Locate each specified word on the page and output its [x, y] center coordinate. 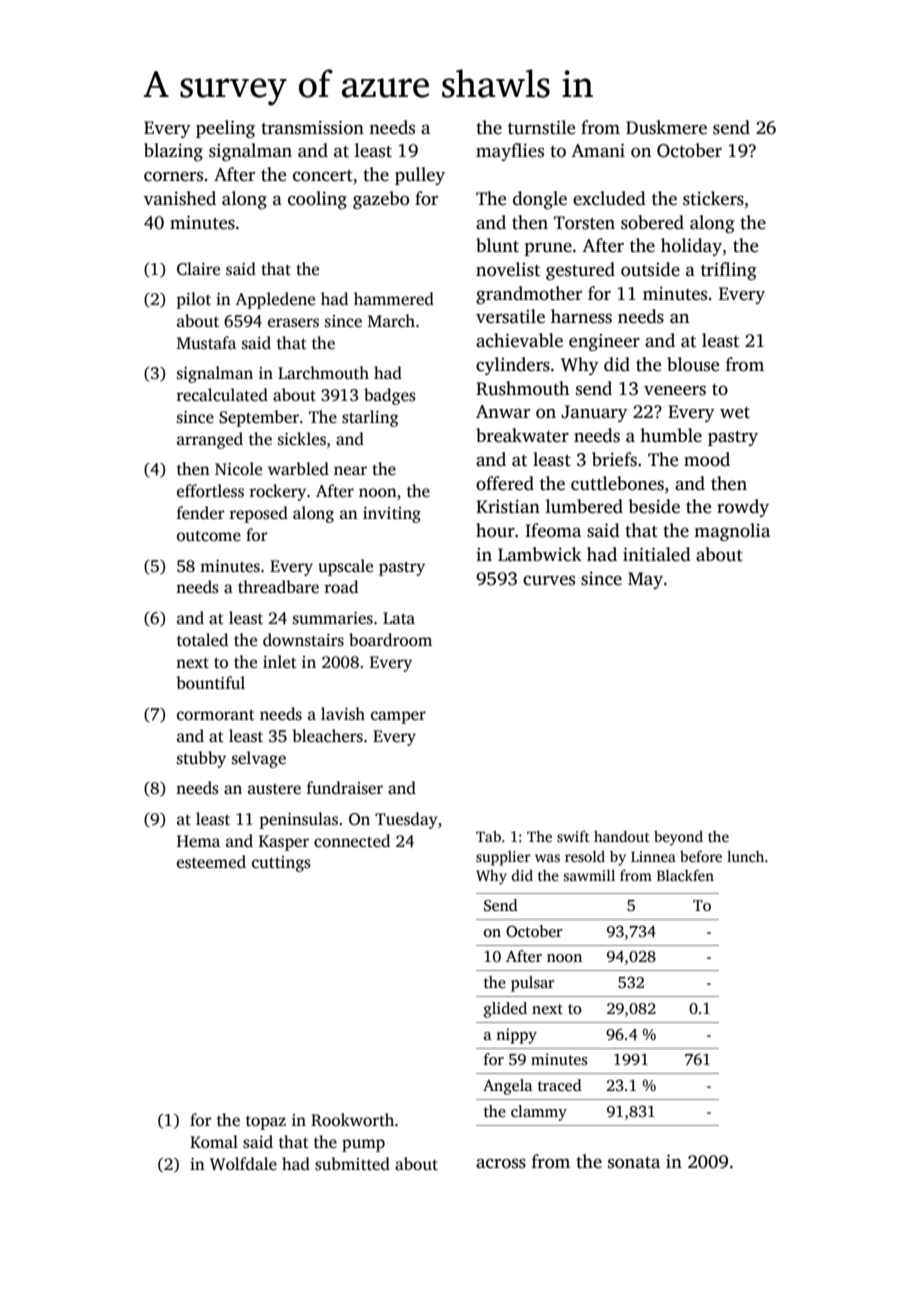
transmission [312, 127]
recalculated [222, 395]
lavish [343, 714]
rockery [278, 492]
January [594, 413]
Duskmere [666, 127]
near [350, 470]
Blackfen [685, 875]
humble [671, 435]
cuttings [281, 864]
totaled [202, 640]
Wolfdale [243, 1164]
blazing [173, 152]
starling [370, 418]
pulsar [532, 984]
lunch [745, 856]
